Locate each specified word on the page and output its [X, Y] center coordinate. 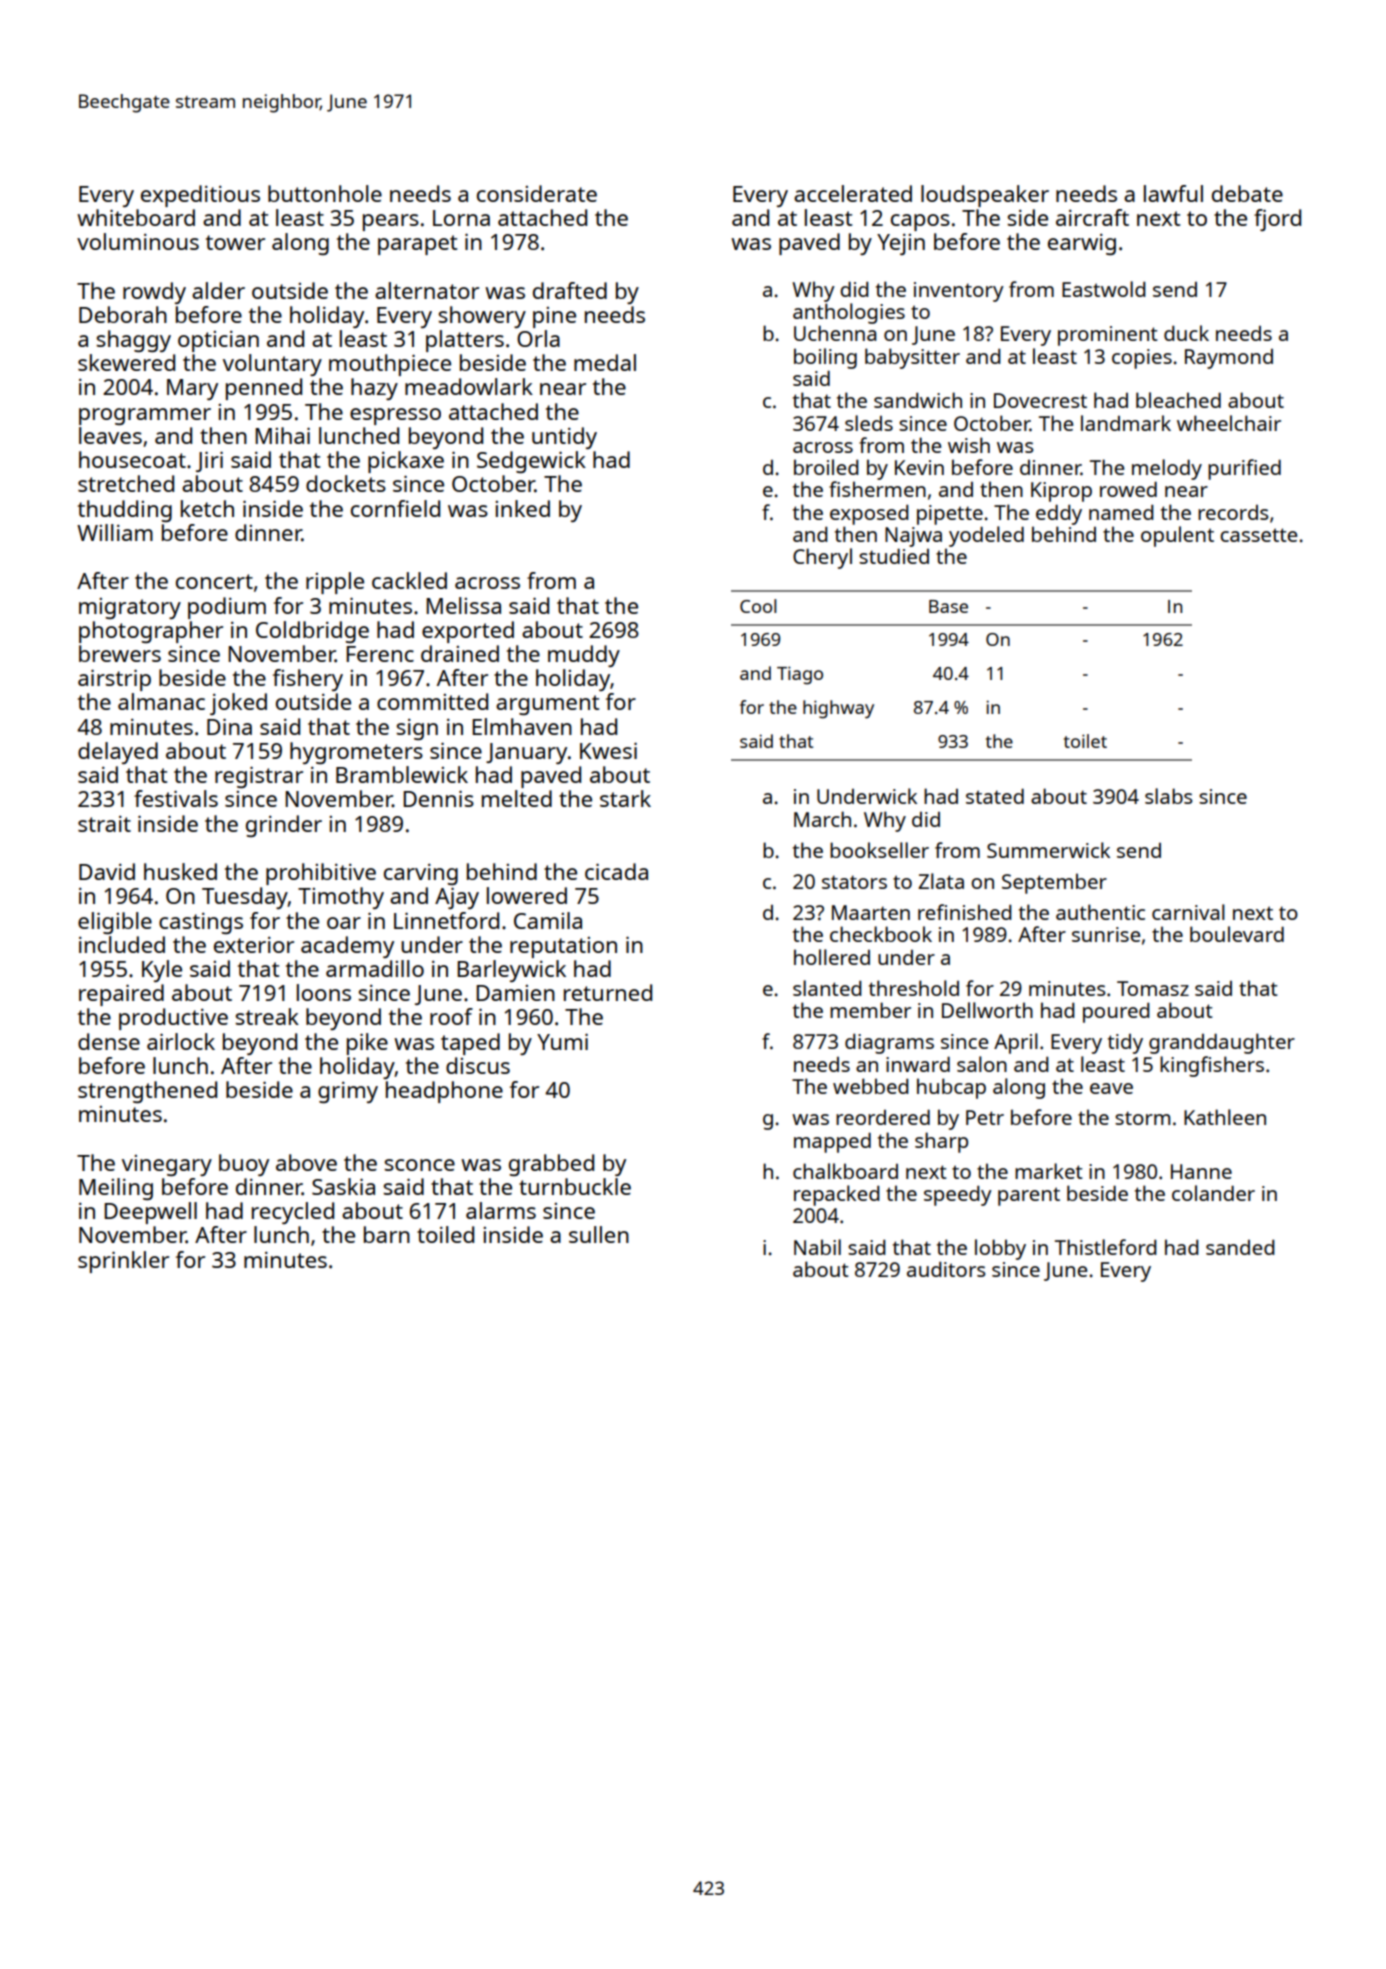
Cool [758, 606]
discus [478, 1065]
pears [391, 222]
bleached [1178, 400]
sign [417, 729]
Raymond [1229, 359]
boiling [825, 358]
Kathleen [1225, 1117]
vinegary [167, 1165]
